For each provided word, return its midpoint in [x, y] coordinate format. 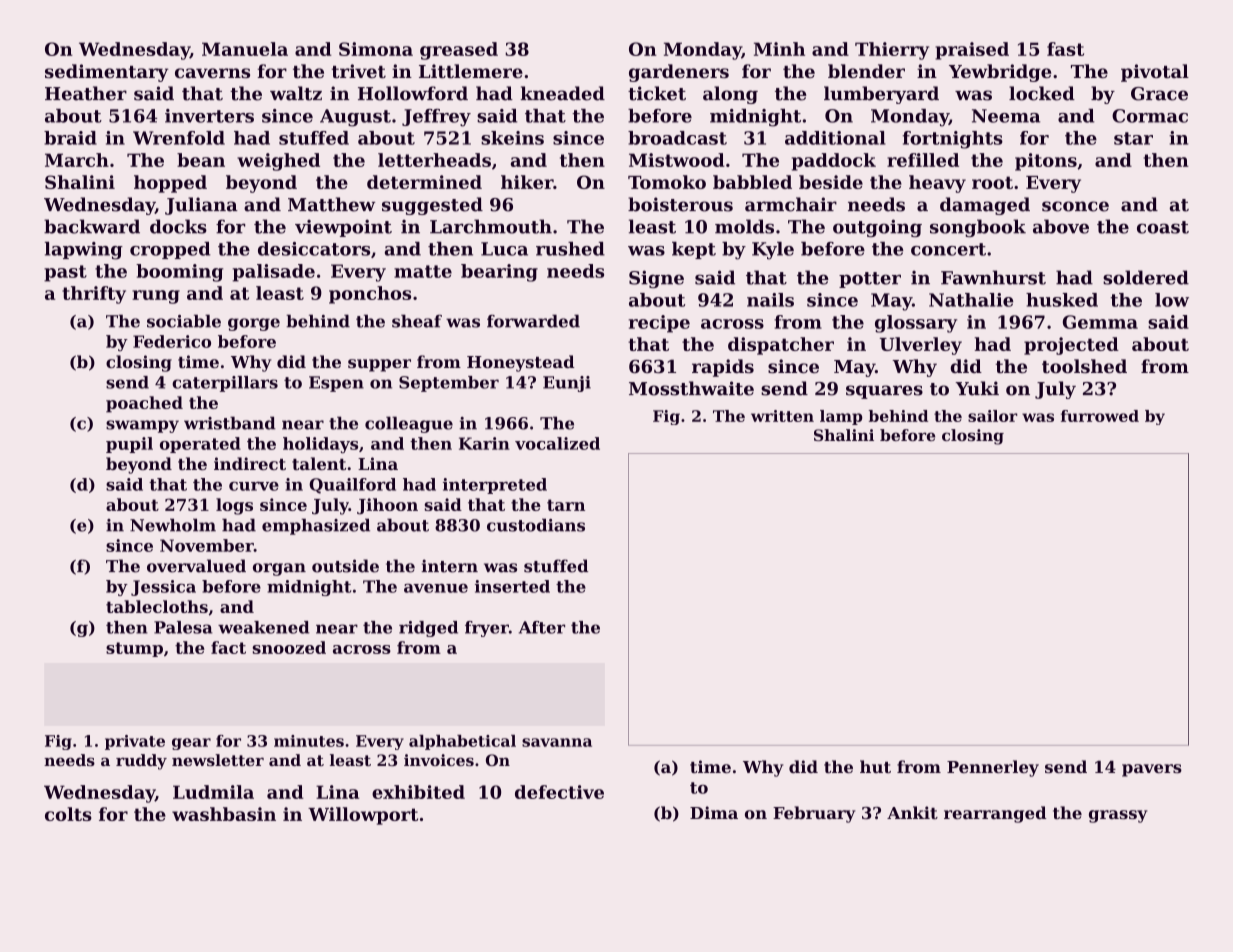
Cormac [1150, 116]
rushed [570, 249]
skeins [512, 138]
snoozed [289, 647]
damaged [985, 206]
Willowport [363, 816]
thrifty [94, 295]
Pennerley [993, 768]
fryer [487, 629]
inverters [209, 116]
